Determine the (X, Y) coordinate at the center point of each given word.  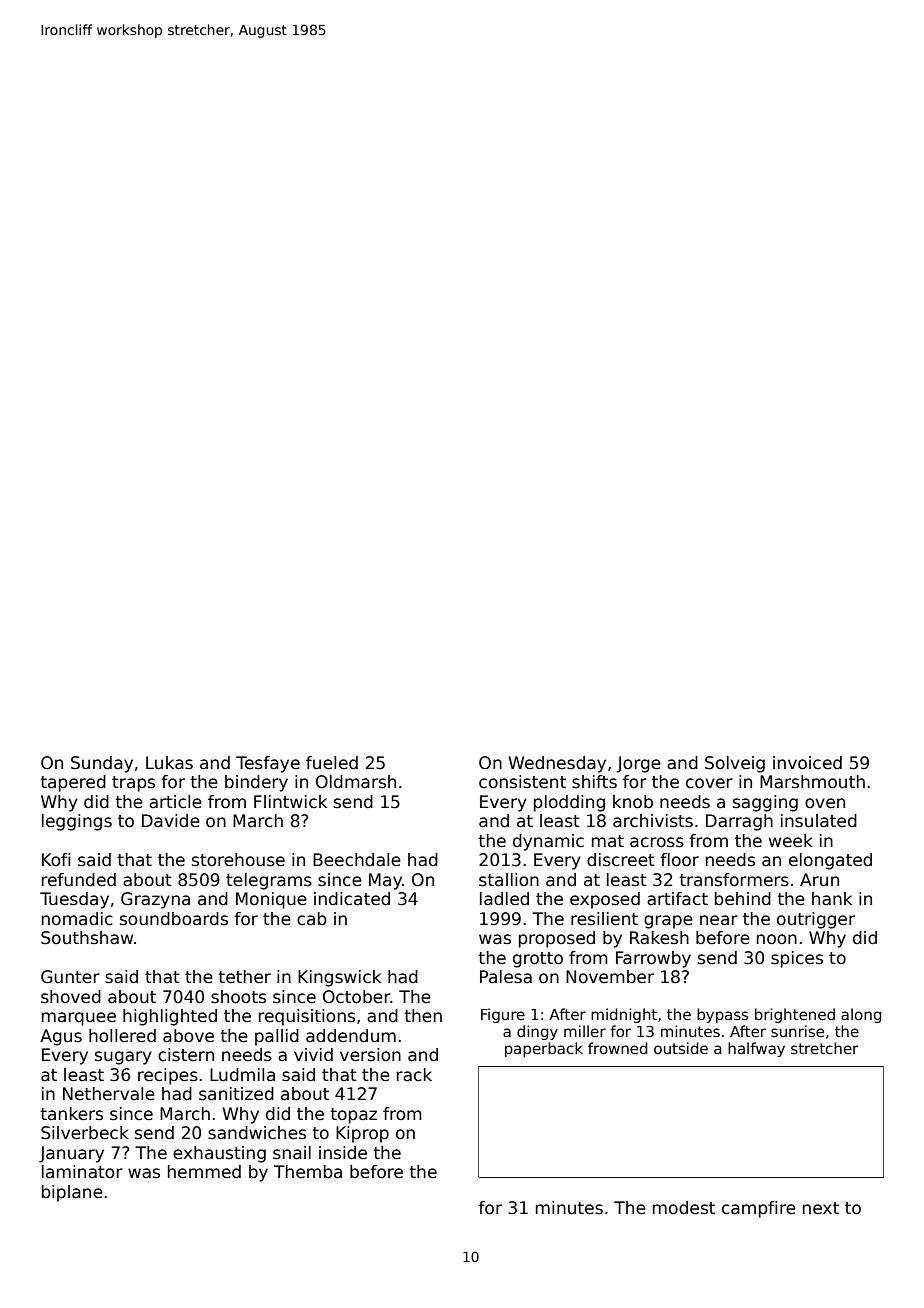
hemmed (204, 1172)
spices (797, 959)
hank (832, 899)
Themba (308, 1172)
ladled (504, 899)
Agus (61, 1037)
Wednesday (557, 764)
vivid (313, 1054)
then (423, 1016)
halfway (756, 1049)
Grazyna (155, 900)
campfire (759, 1209)
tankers (71, 1114)
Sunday (102, 764)
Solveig (735, 764)
